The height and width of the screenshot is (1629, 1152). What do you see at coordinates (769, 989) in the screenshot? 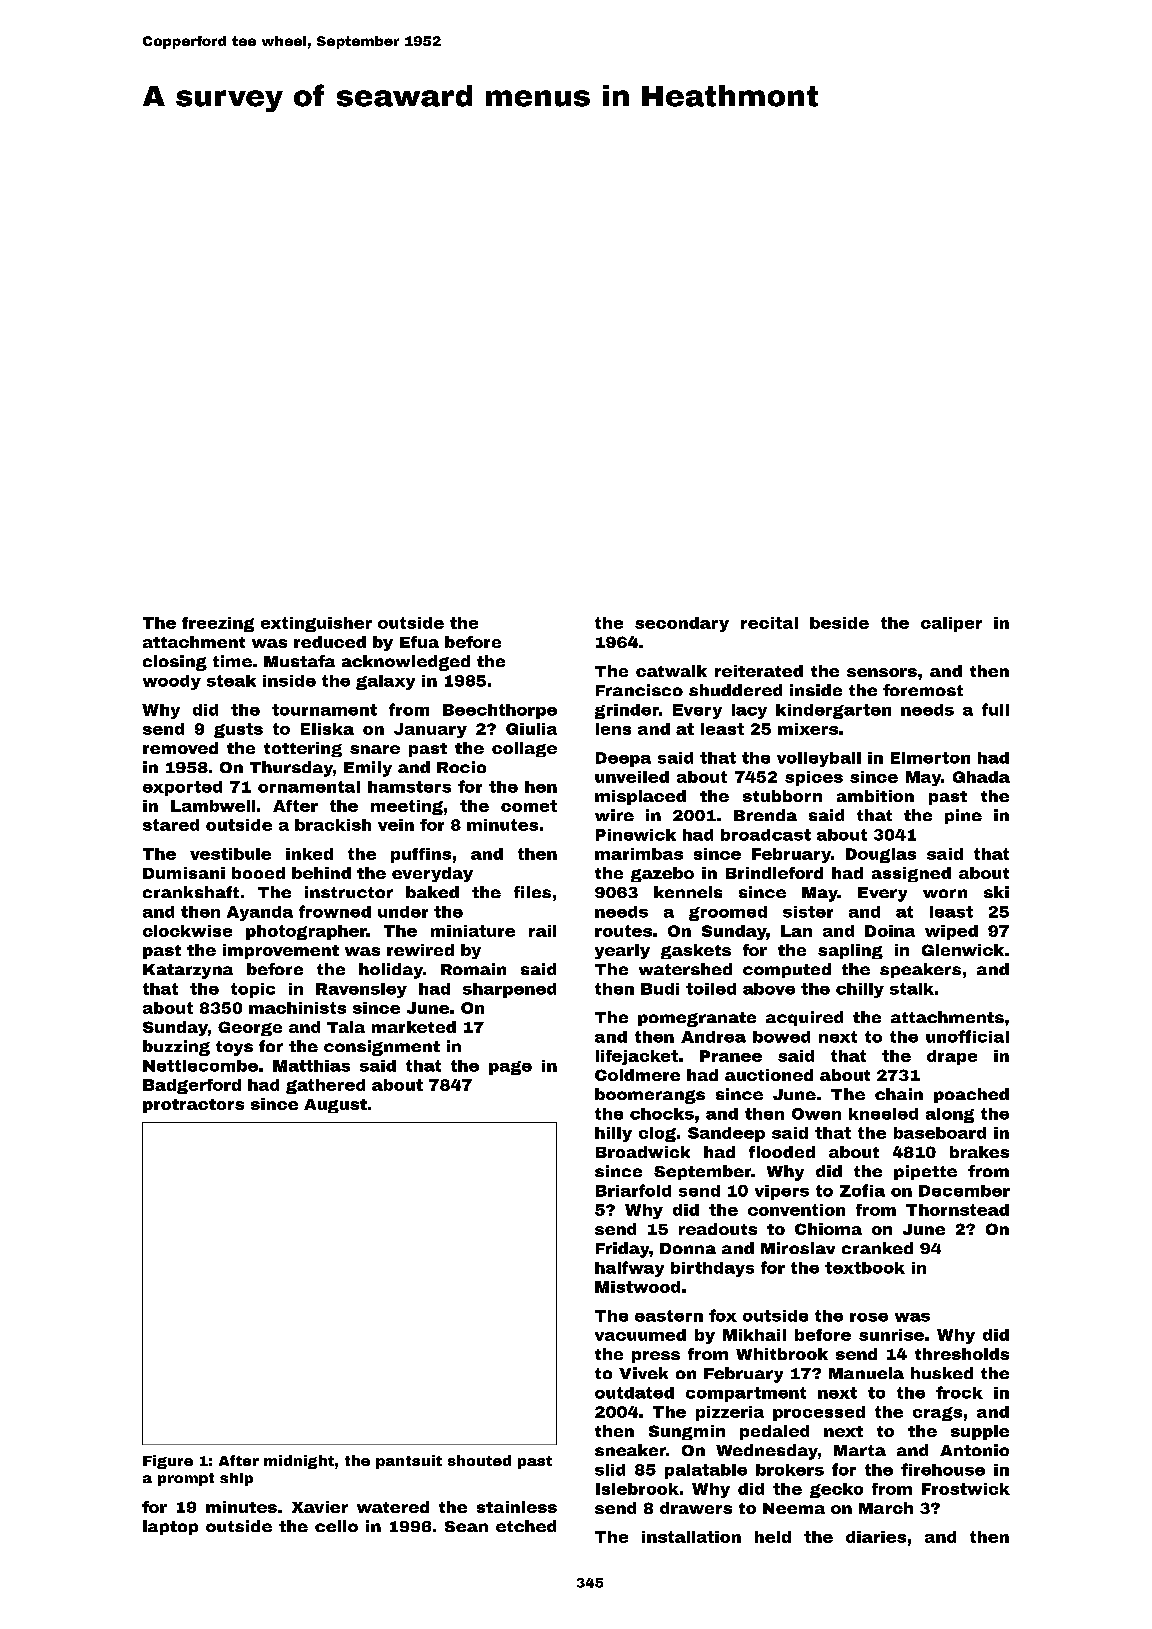
I see `above` at bounding box center [769, 989].
